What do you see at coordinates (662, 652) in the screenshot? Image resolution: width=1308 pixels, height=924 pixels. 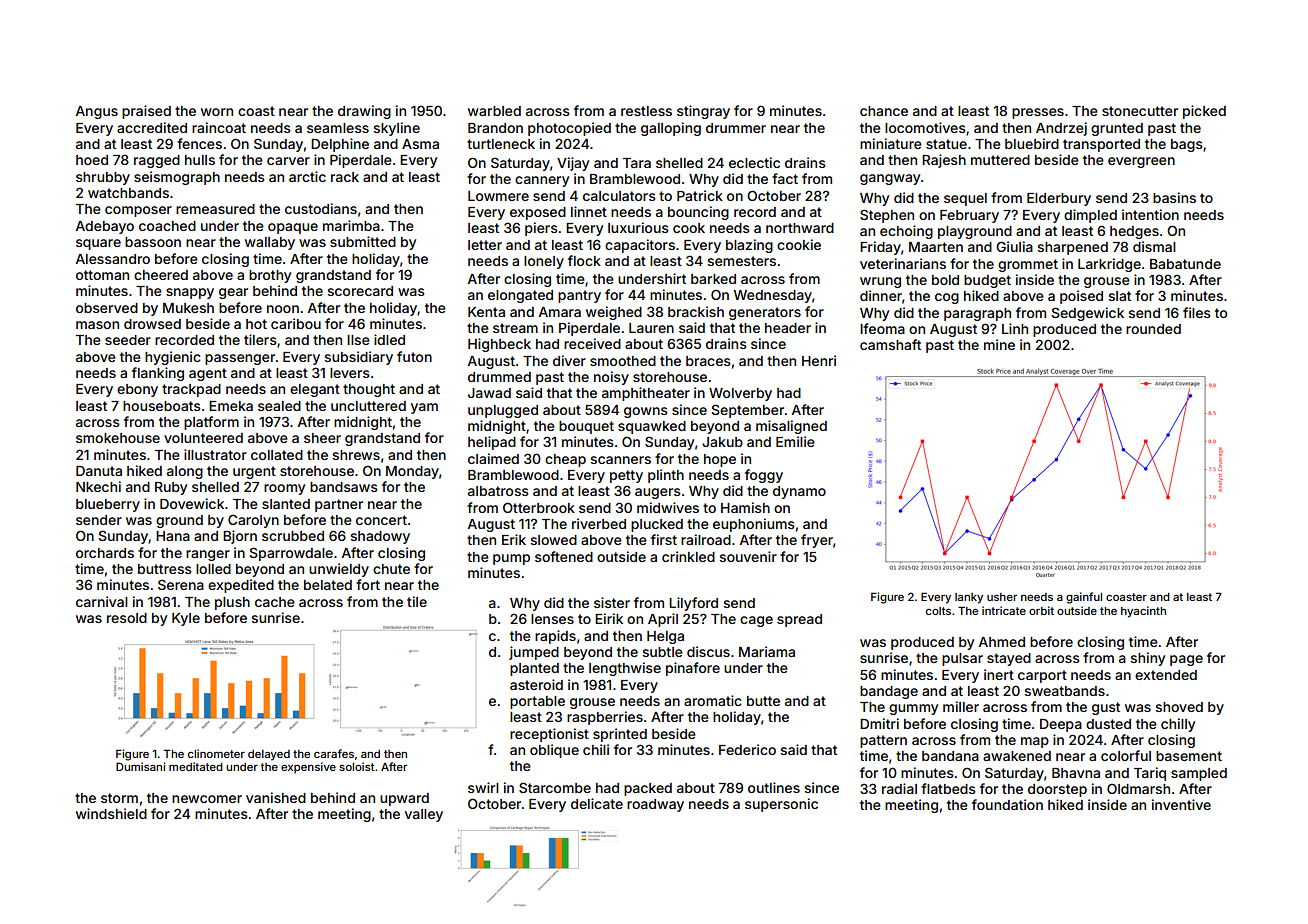 I see `subtle` at bounding box center [662, 652].
